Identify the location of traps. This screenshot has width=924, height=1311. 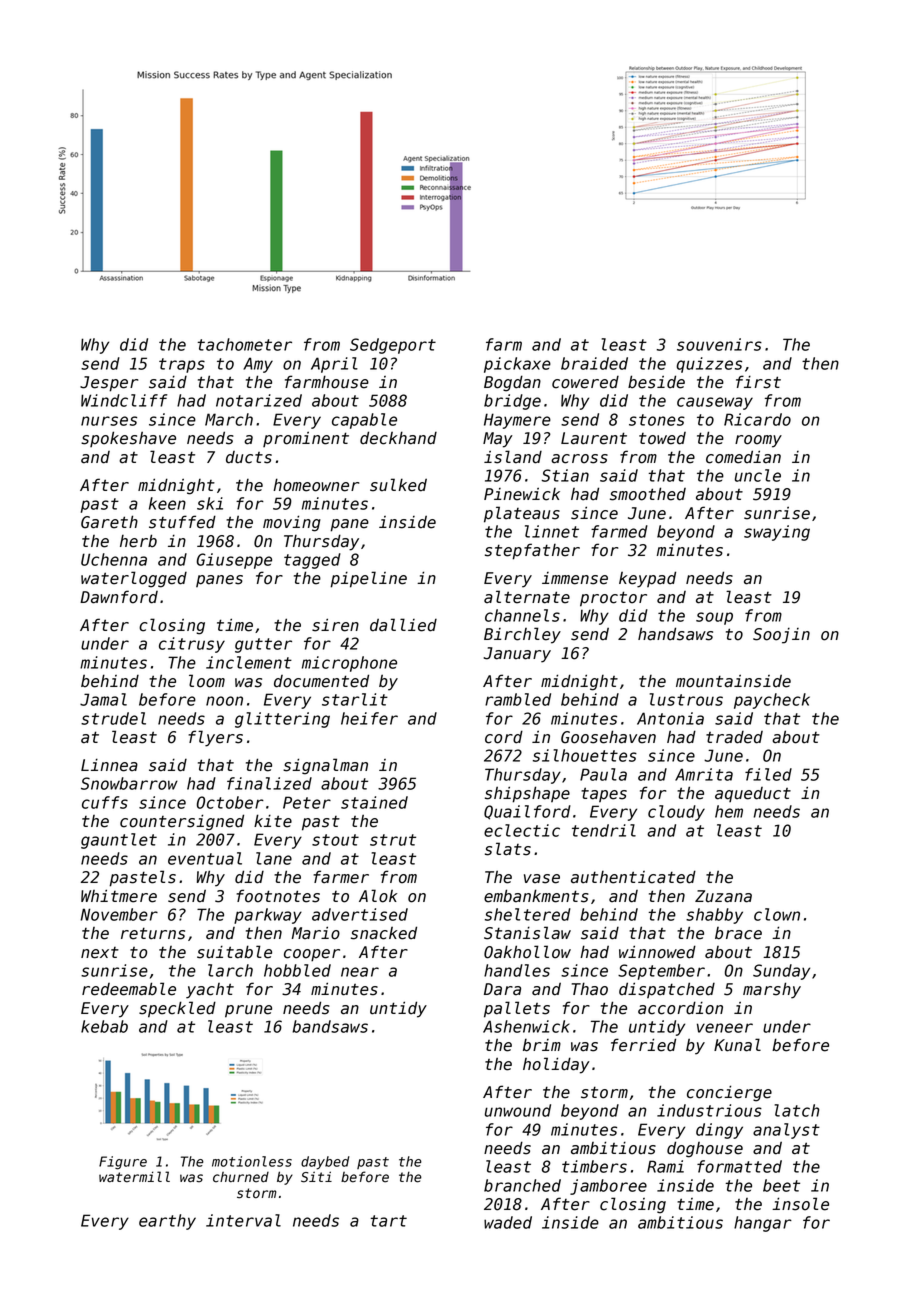
(182, 365).
